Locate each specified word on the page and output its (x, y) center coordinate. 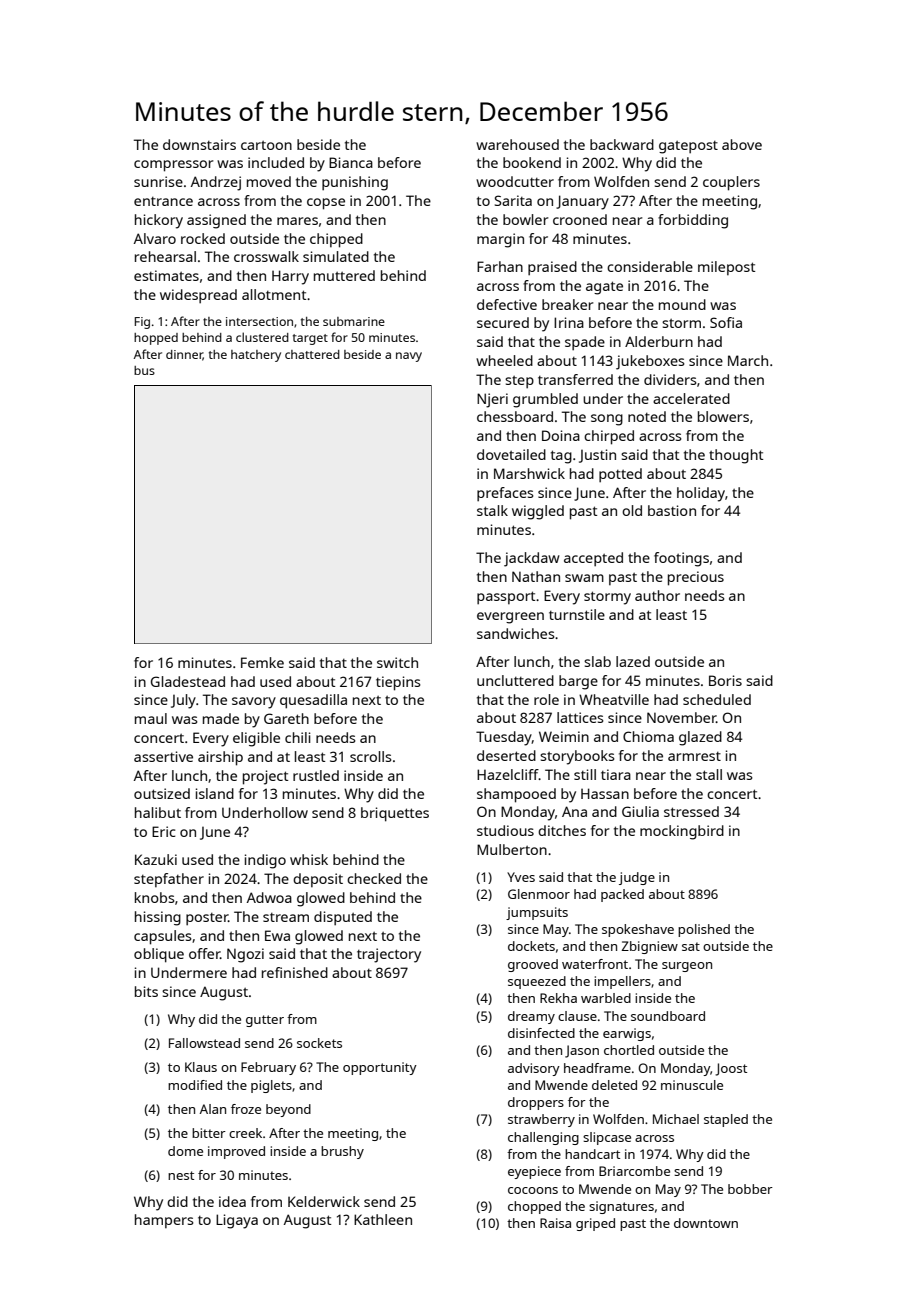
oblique (159, 955)
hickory (159, 221)
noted (647, 416)
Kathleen (383, 1219)
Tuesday (504, 738)
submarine (354, 321)
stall (709, 774)
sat (691, 946)
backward (622, 144)
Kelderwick (324, 1201)
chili (298, 737)
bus (144, 370)
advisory (534, 1069)
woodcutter (515, 181)
